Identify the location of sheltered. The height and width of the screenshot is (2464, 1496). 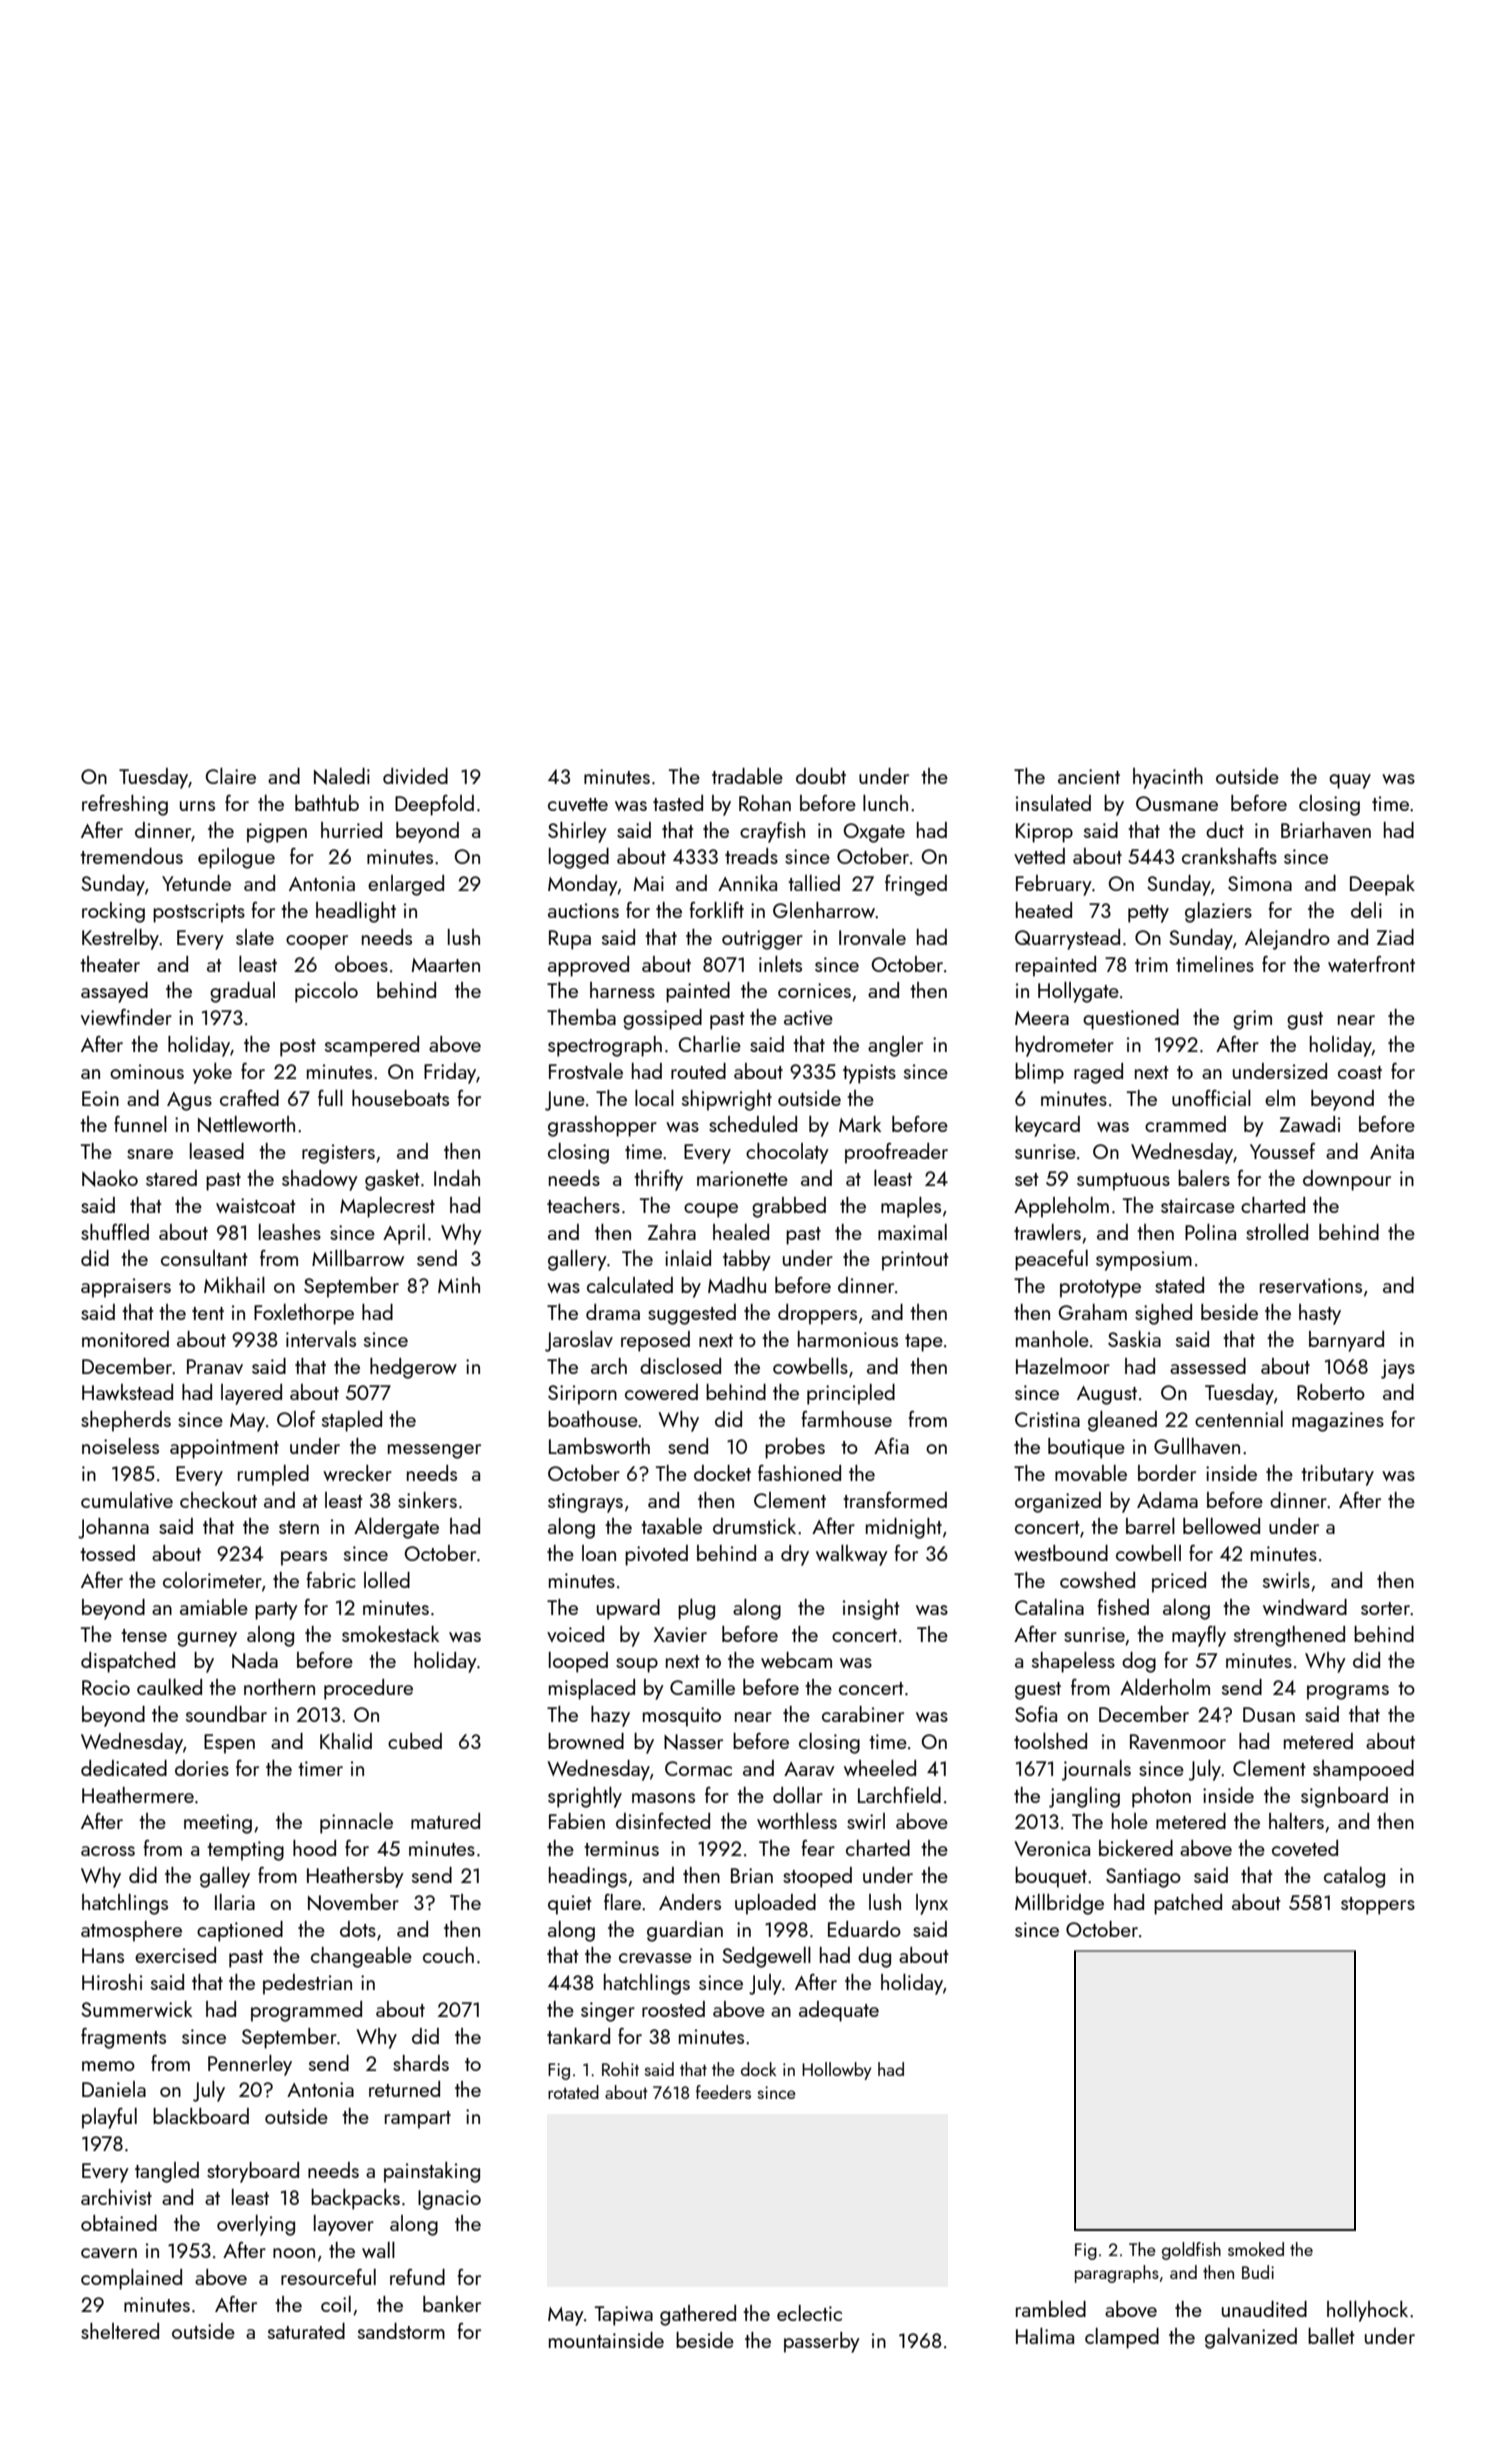
(120, 2331).
